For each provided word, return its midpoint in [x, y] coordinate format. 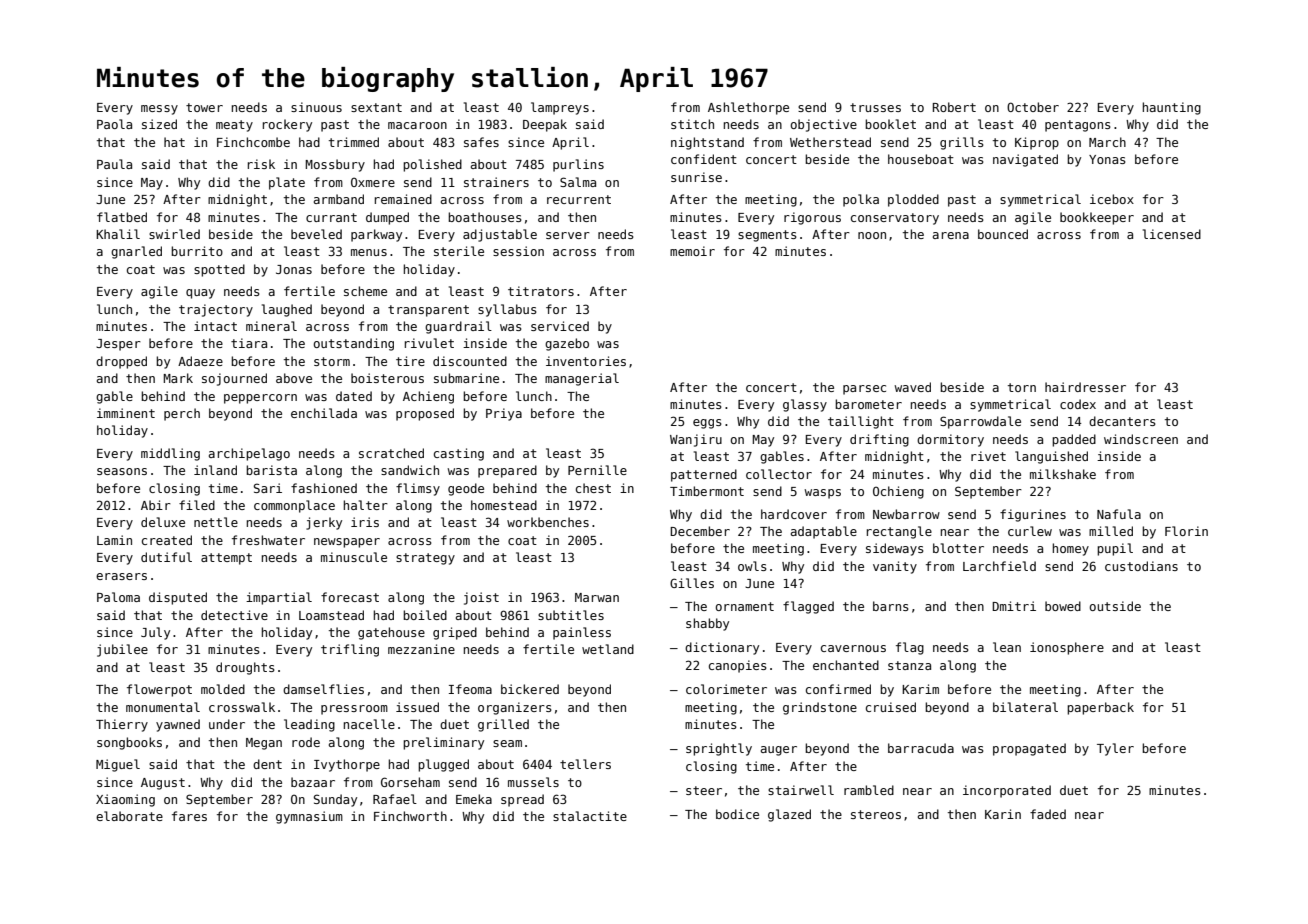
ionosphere [1067, 648]
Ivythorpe [347, 765]
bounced [1003, 234]
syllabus [507, 310]
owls [752, 566]
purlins [578, 165]
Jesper [118, 345]
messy [159, 110]
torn [1022, 387]
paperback [1100, 708]
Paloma [118, 597]
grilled [503, 725]
